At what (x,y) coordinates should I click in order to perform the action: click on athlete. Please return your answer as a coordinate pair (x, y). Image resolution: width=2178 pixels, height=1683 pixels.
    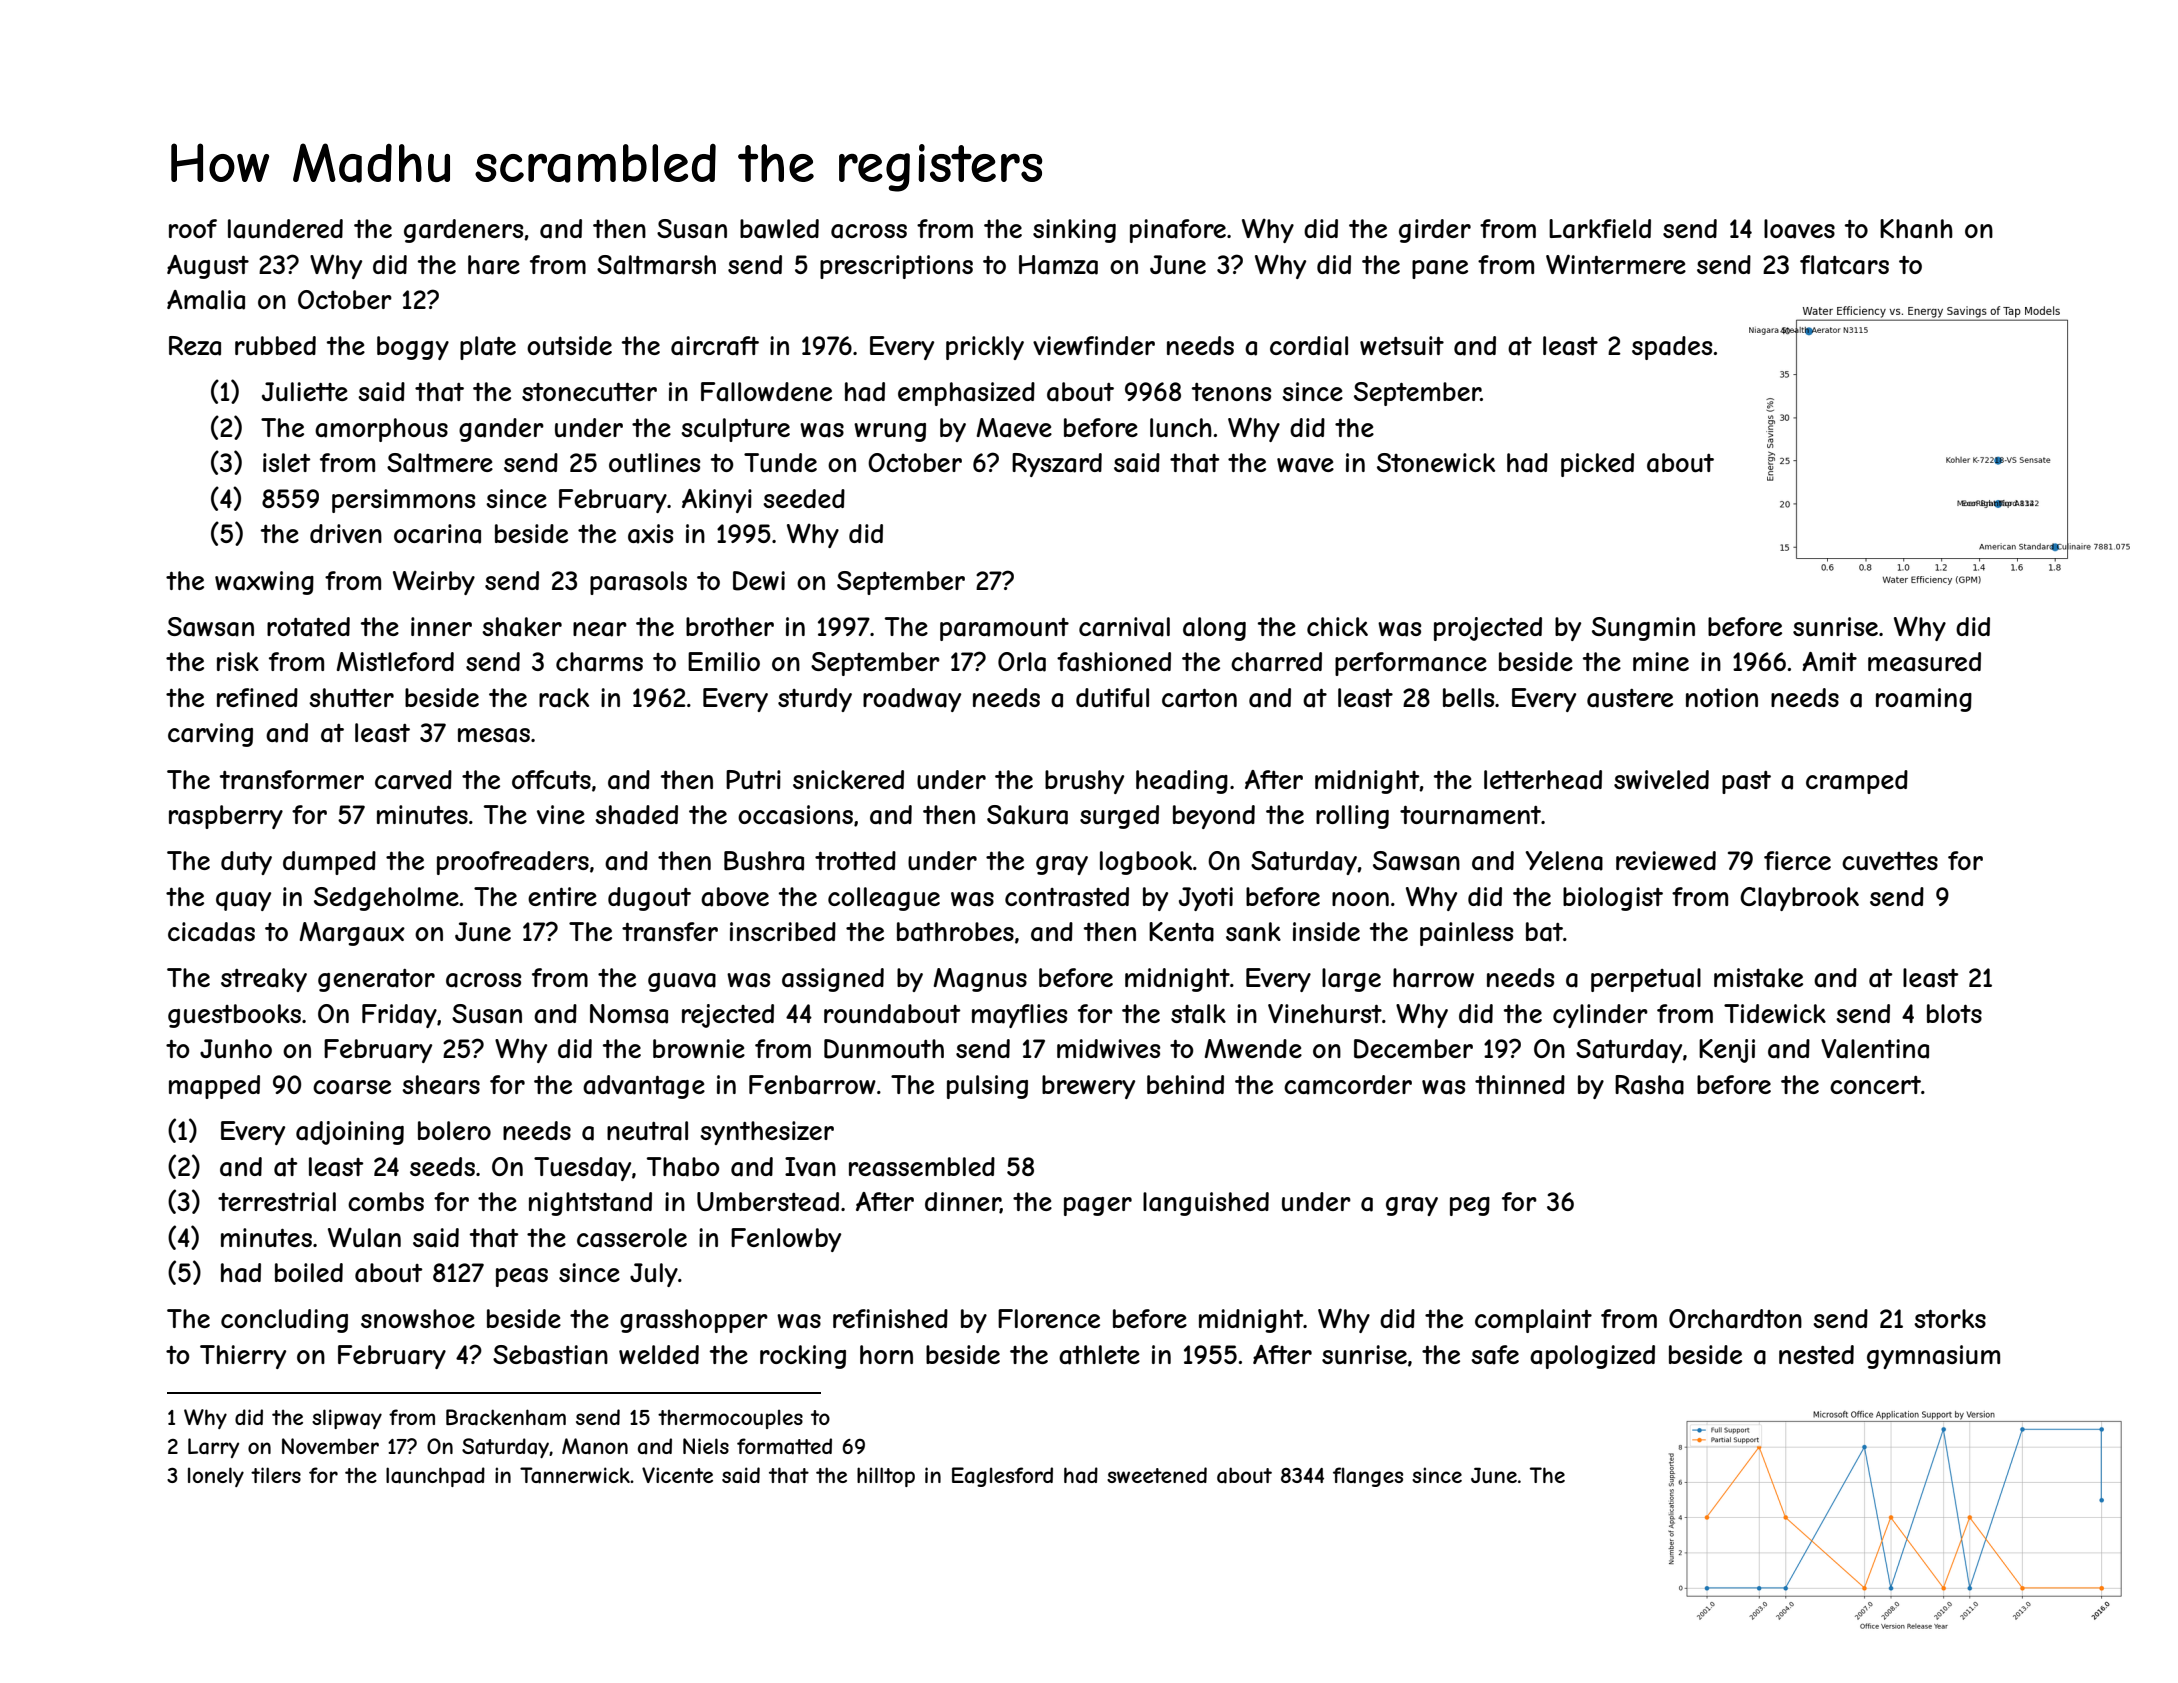
    Looking at the image, I should click on (1099, 1355).
